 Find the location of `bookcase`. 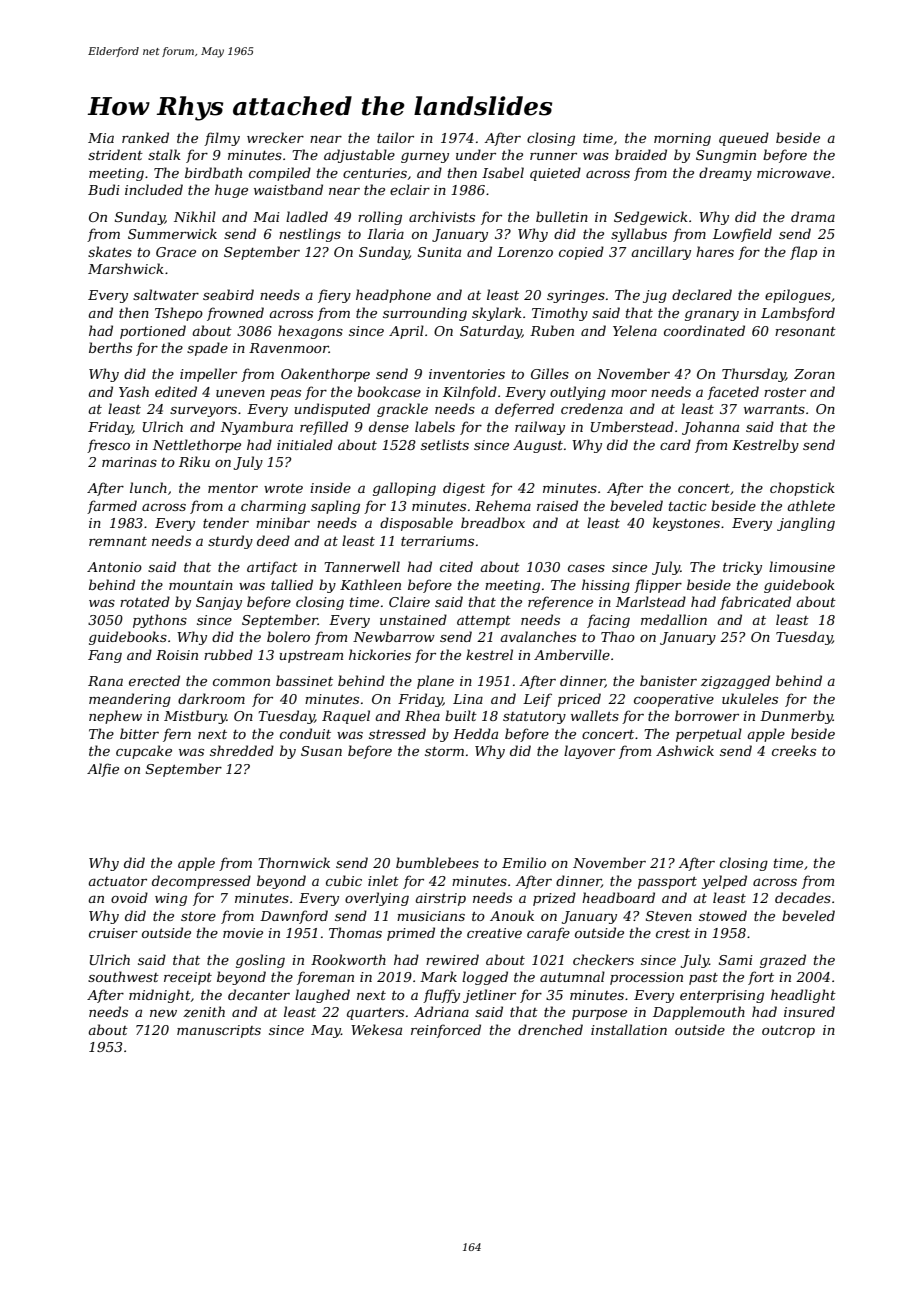

bookcase is located at coordinates (389, 391).
